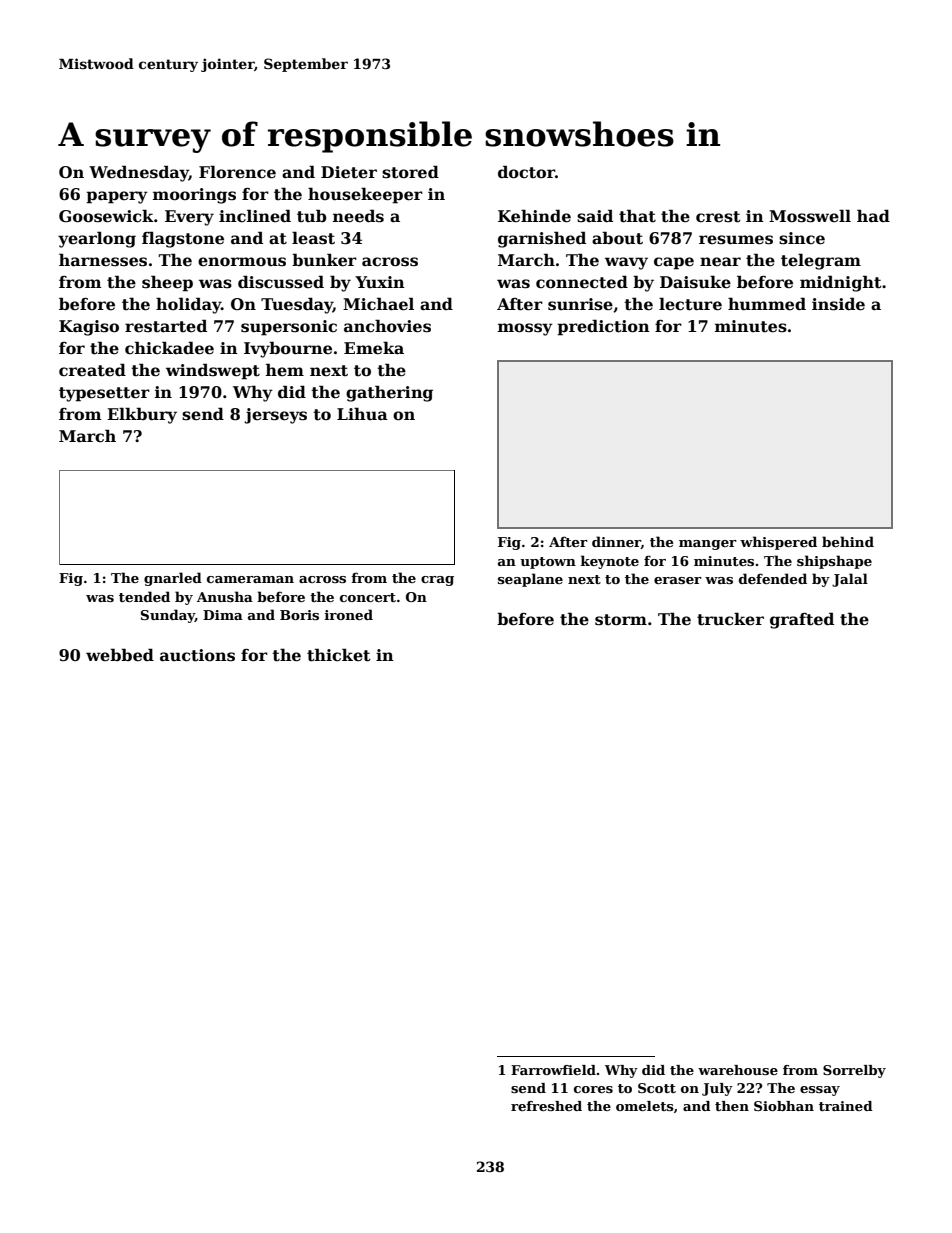 This screenshot has height=1233, width=952. Describe the element at coordinates (139, 173) in the screenshot. I see `Wednesday` at that location.
